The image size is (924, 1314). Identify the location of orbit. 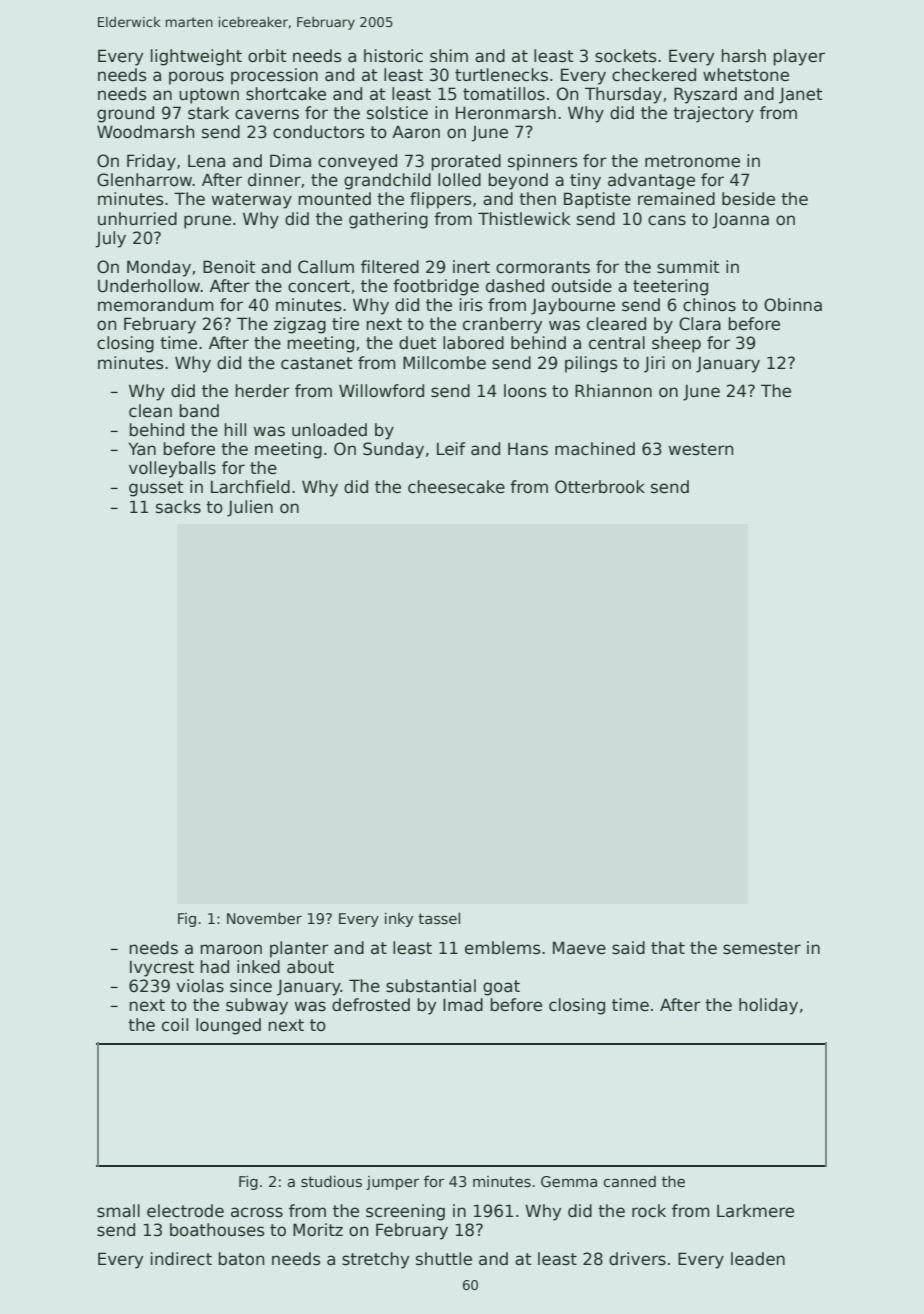
(267, 56).
